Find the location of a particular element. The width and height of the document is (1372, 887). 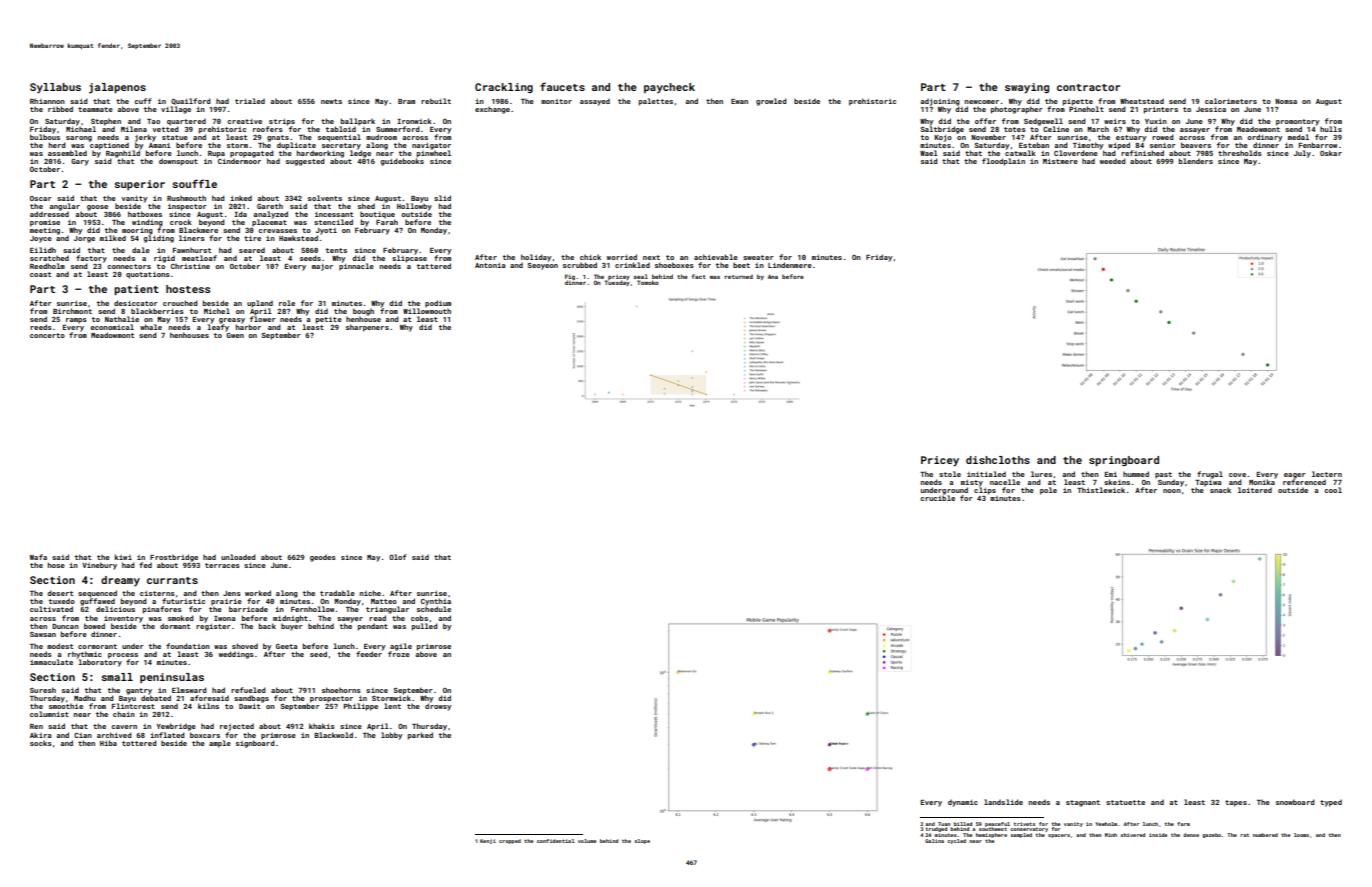

concerto is located at coordinates (47, 335).
